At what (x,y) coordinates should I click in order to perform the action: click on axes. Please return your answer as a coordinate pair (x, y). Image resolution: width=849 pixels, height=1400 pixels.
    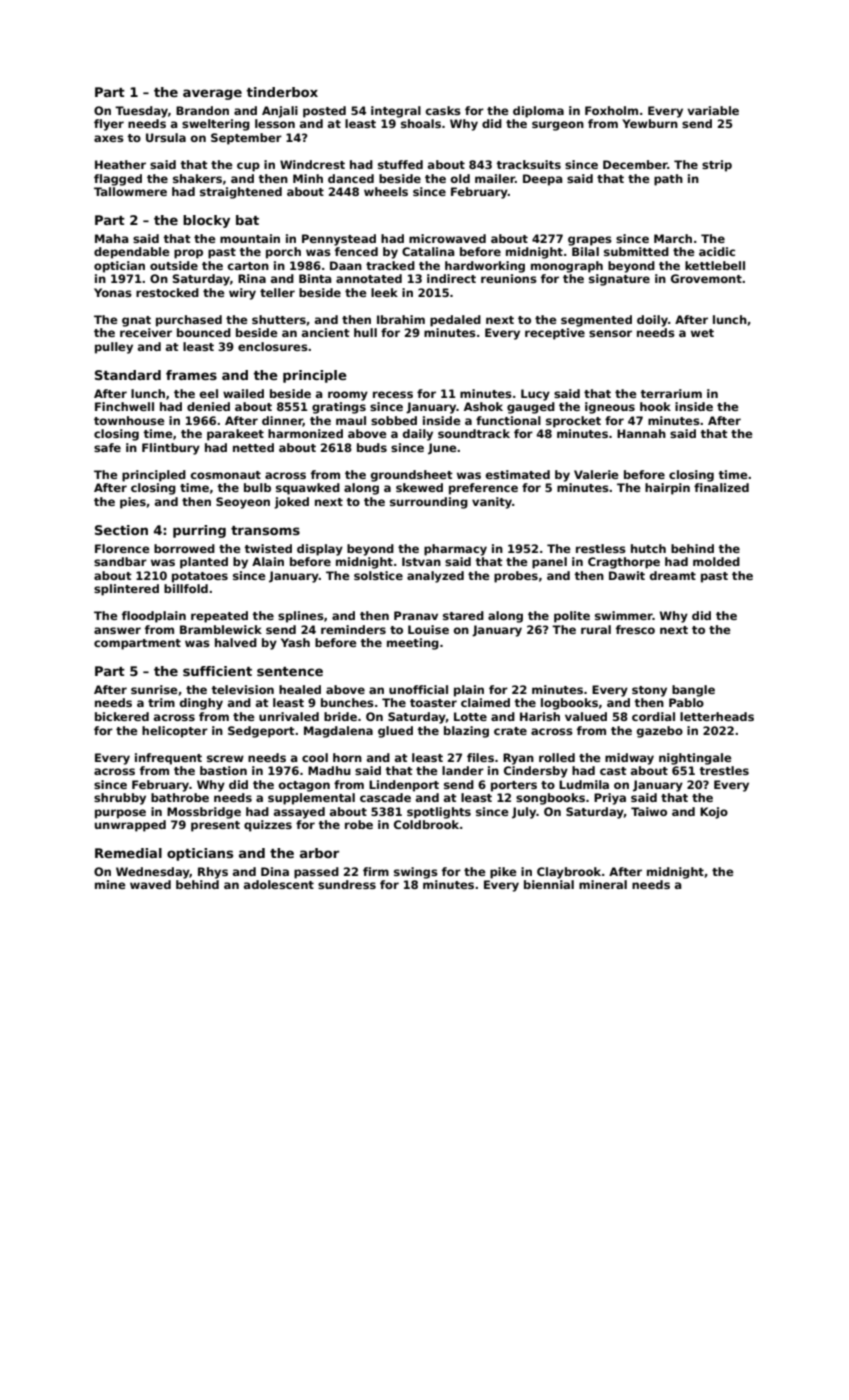
    Looking at the image, I should click on (109, 138).
